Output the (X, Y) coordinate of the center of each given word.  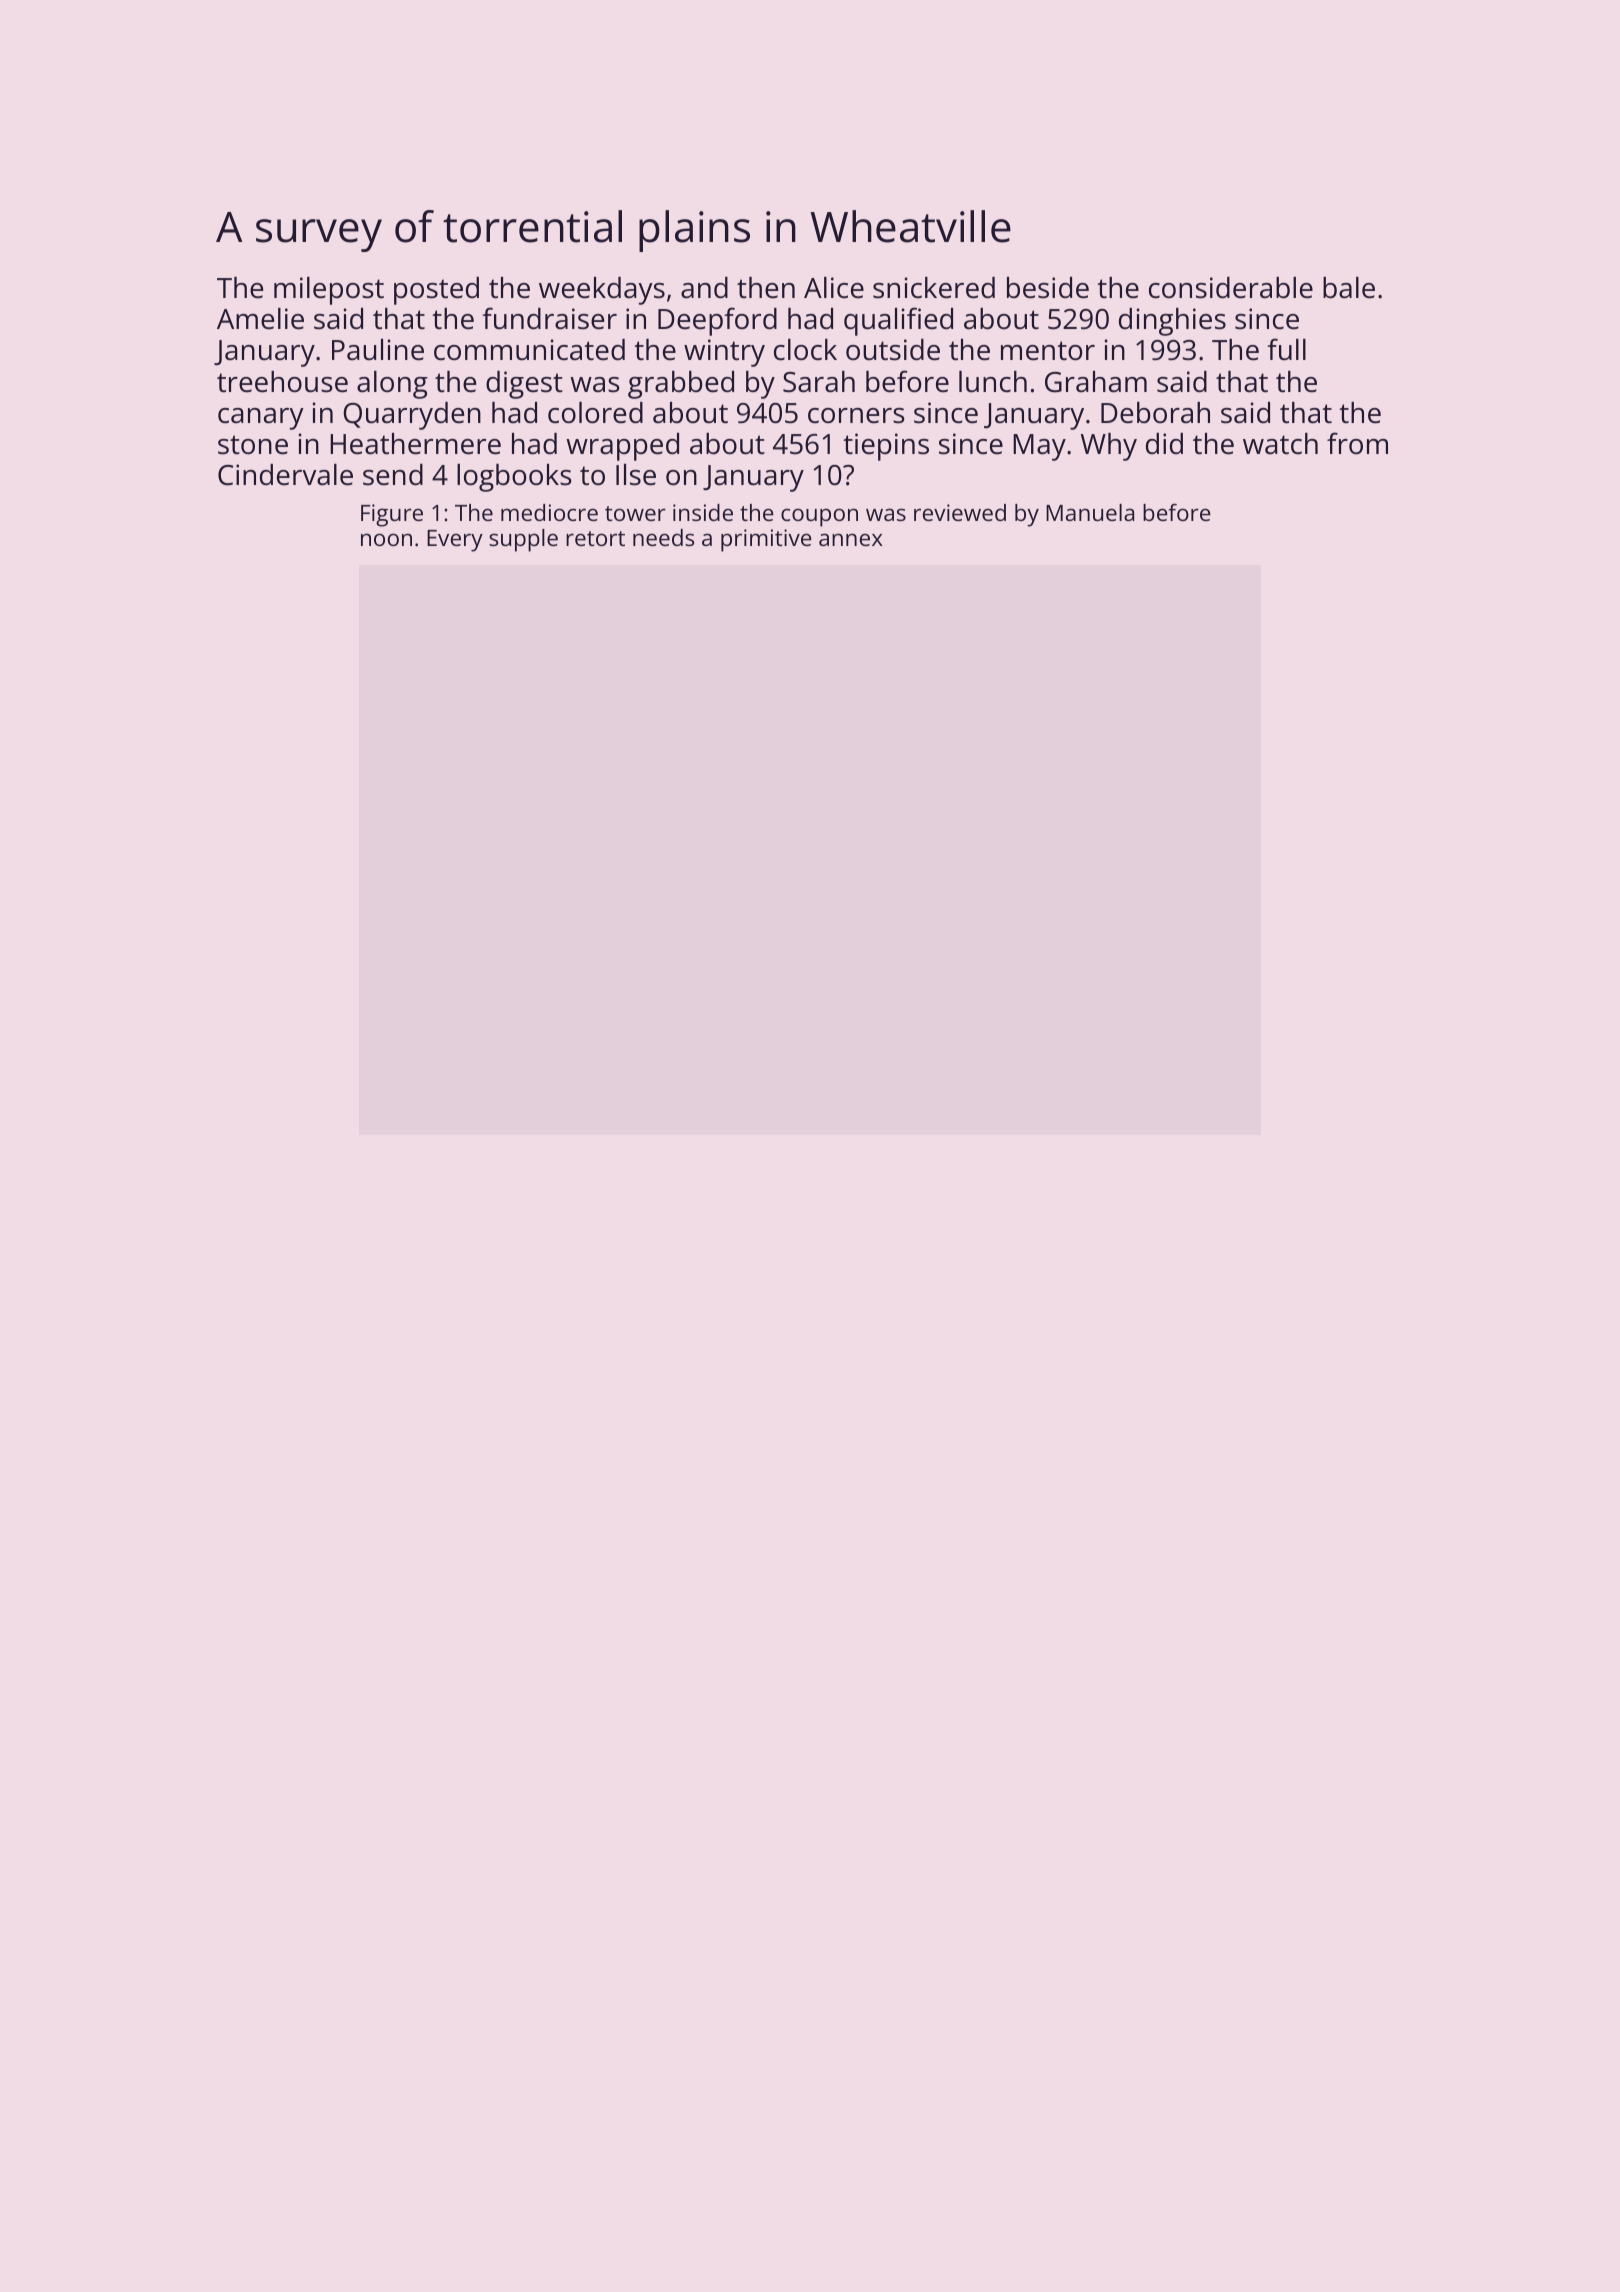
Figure (392, 515)
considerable (1231, 288)
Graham (1096, 382)
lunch (993, 382)
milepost (329, 291)
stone (253, 445)
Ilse (636, 475)
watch (1280, 444)
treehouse (282, 382)
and (704, 288)
